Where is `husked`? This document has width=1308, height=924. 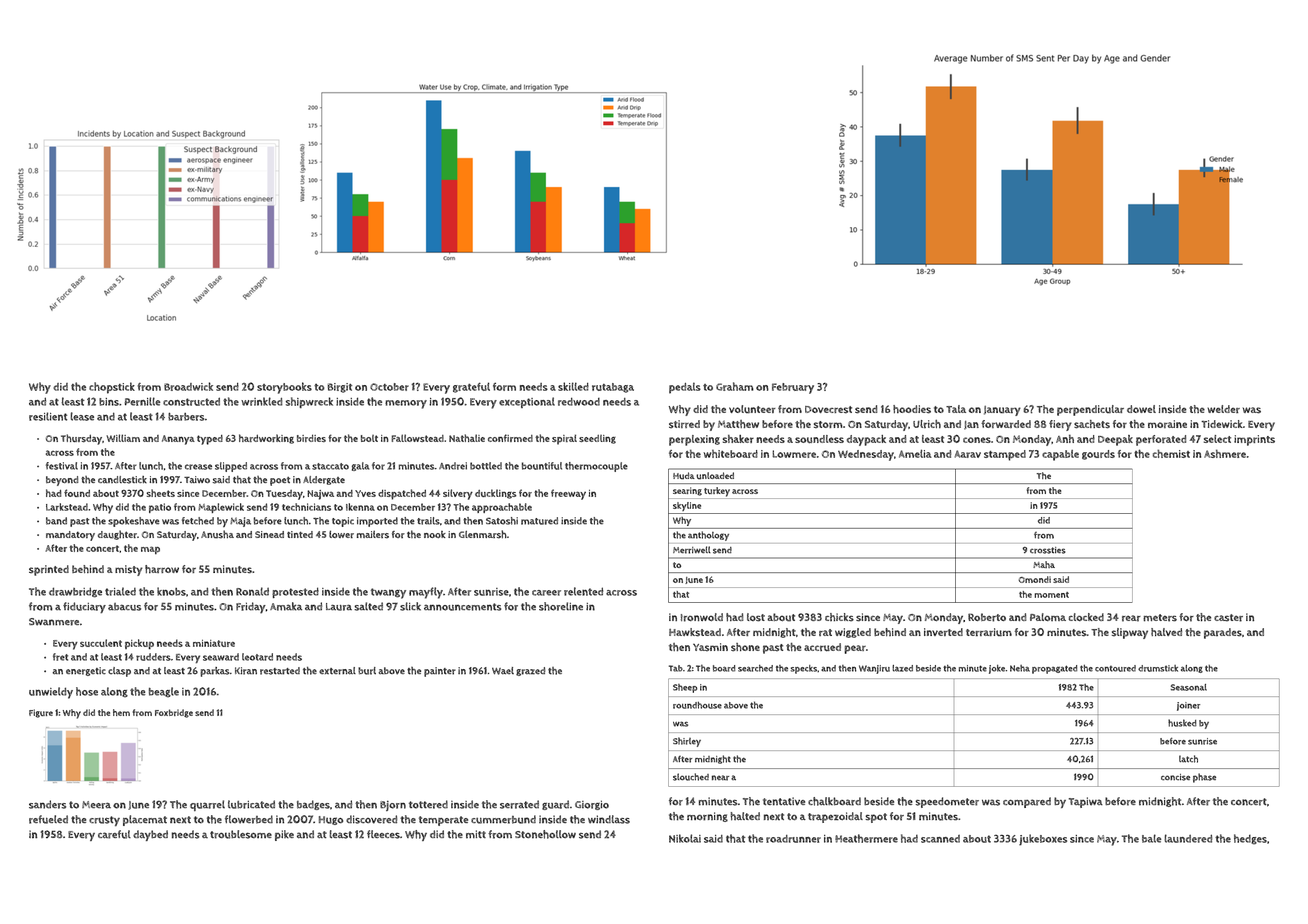 husked is located at coordinates (1182, 723).
